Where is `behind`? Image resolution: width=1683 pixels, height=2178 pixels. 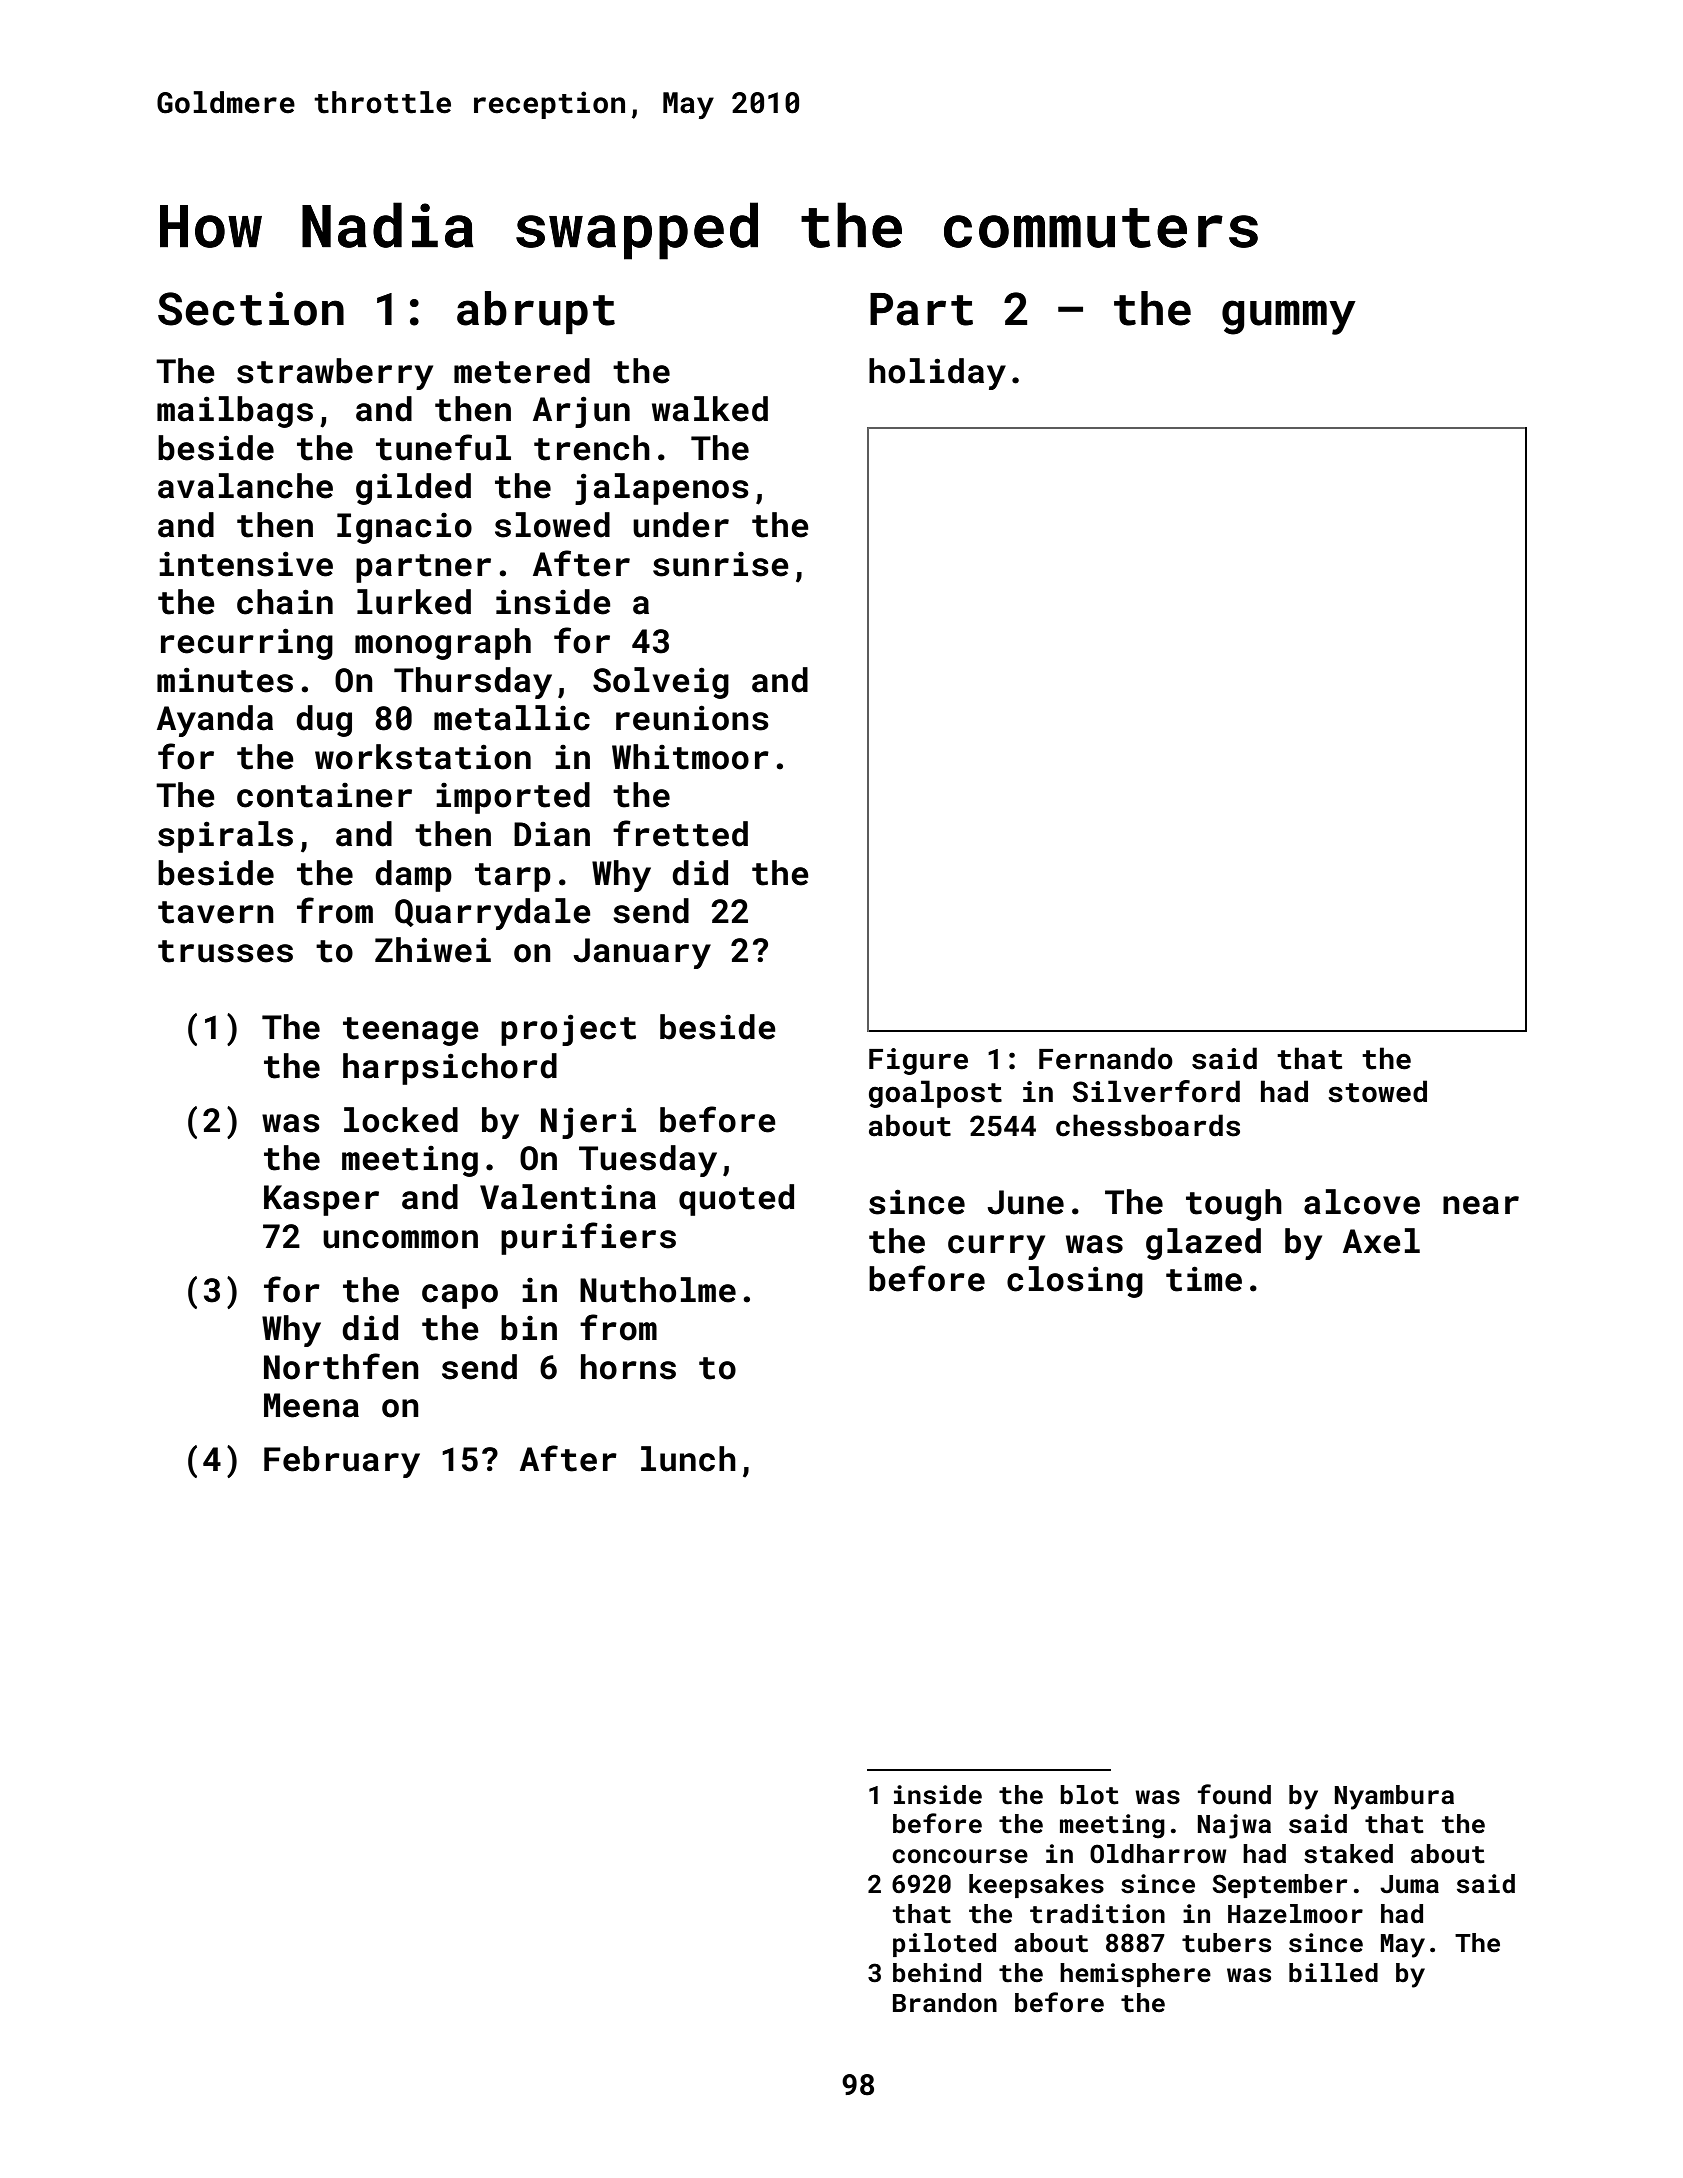 behind is located at coordinates (937, 1972).
